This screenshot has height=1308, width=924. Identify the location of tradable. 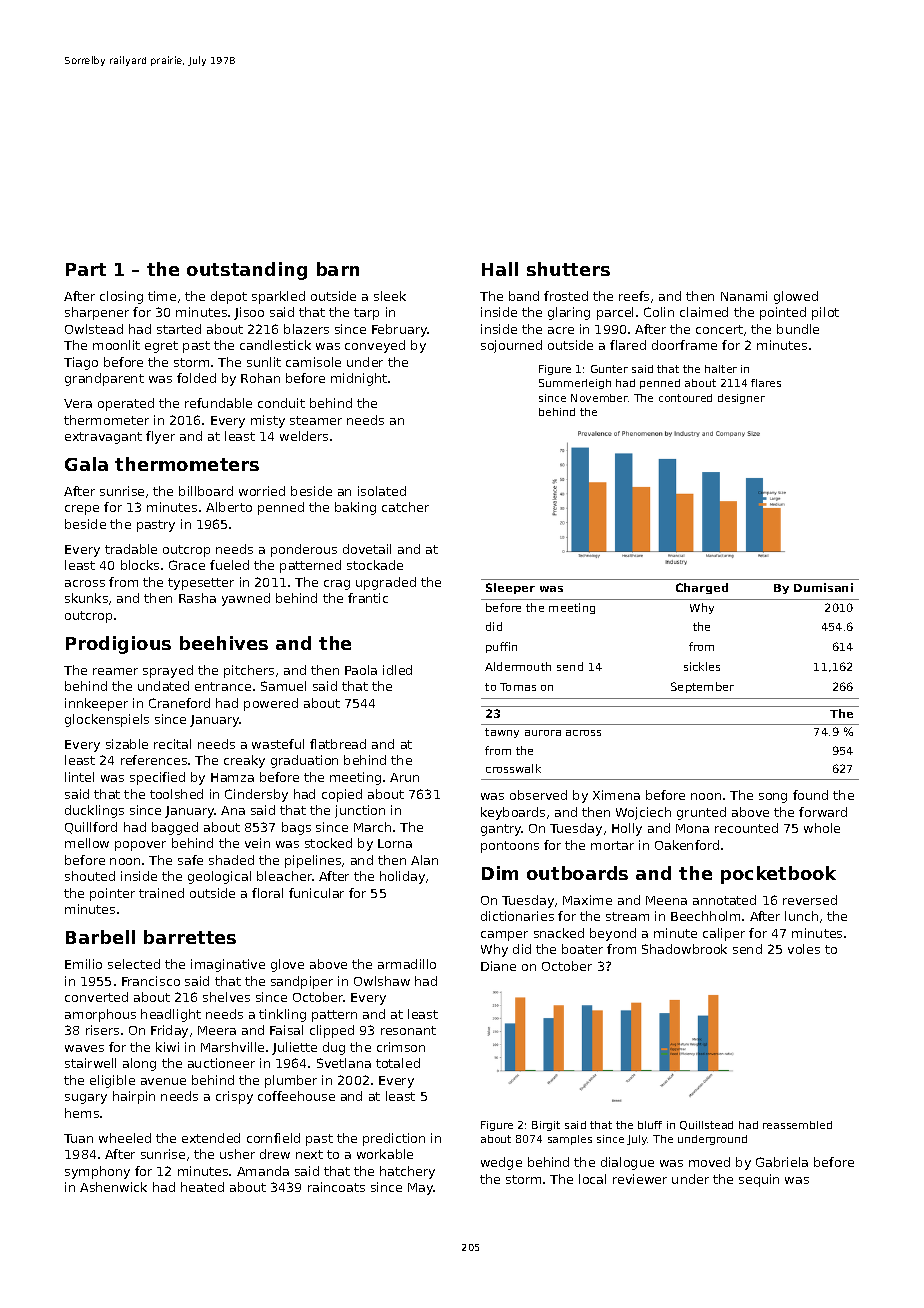
(131, 549).
